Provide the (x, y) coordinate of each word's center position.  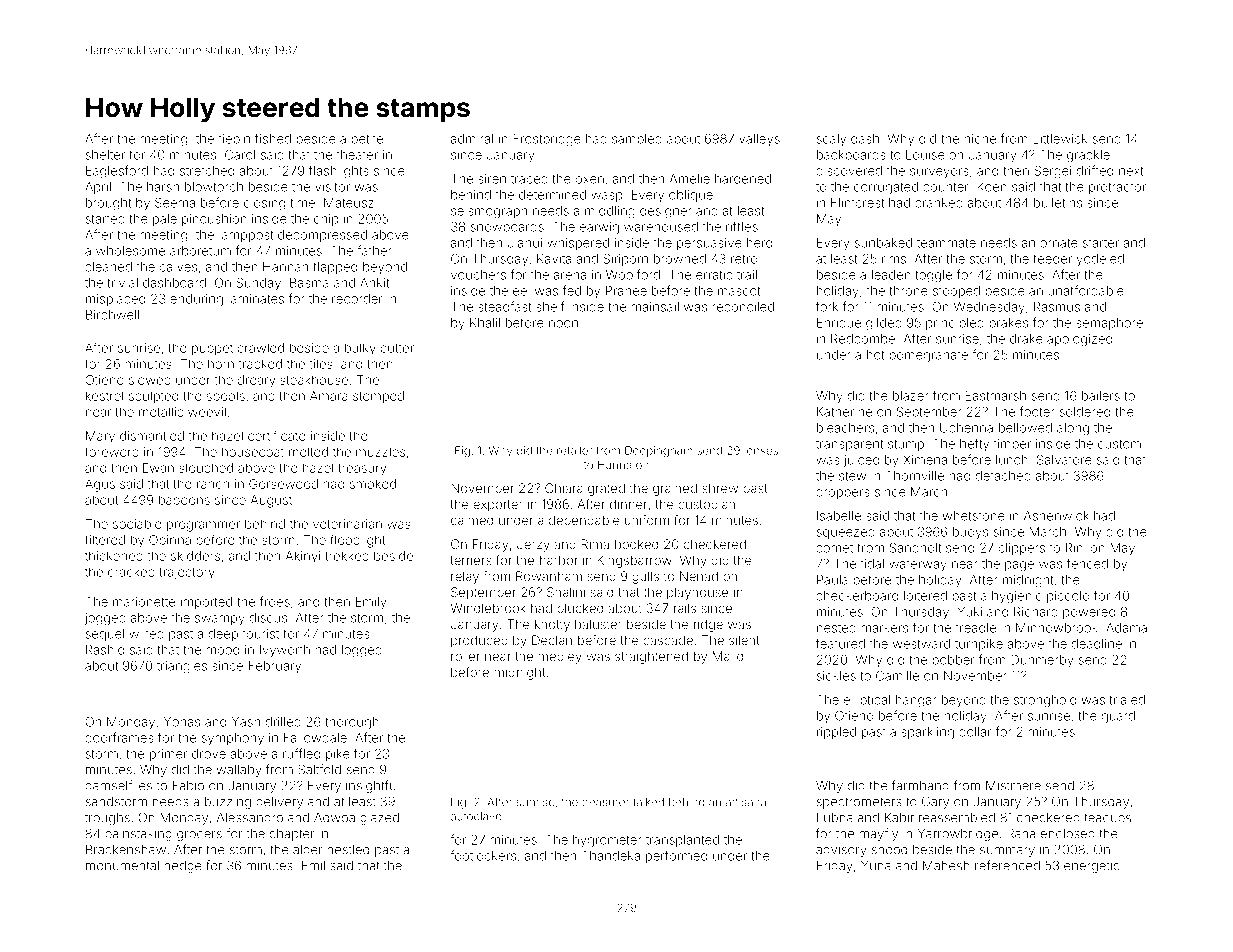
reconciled (743, 307)
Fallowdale (315, 738)
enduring (196, 300)
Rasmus (1057, 307)
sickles (836, 676)
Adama (1126, 628)
